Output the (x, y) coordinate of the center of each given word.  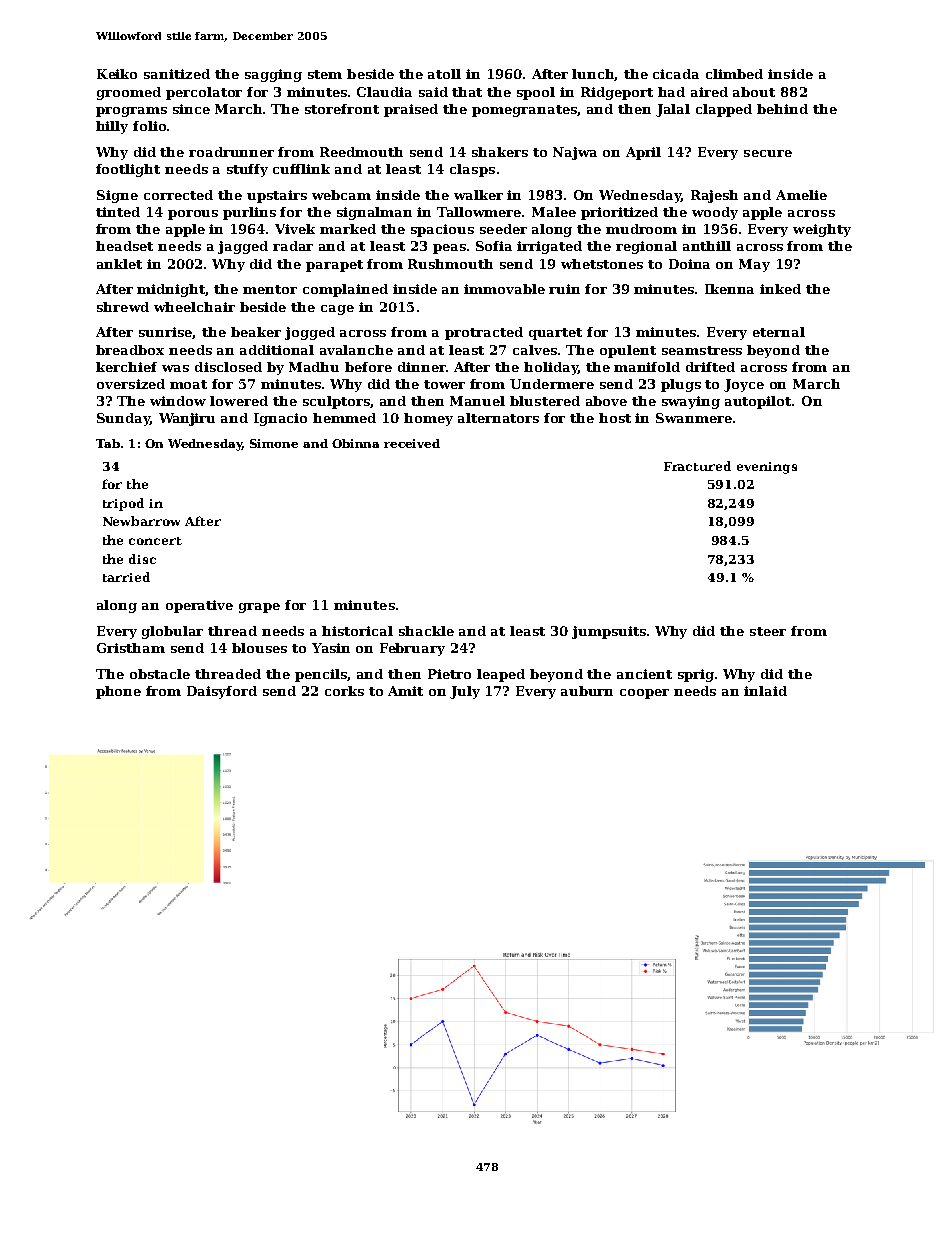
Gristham (131, 648)
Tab (108, 443)
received (412, 443)
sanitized (177, 74)
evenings (767, 468)
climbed (734, 74)
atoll (444, 74)
